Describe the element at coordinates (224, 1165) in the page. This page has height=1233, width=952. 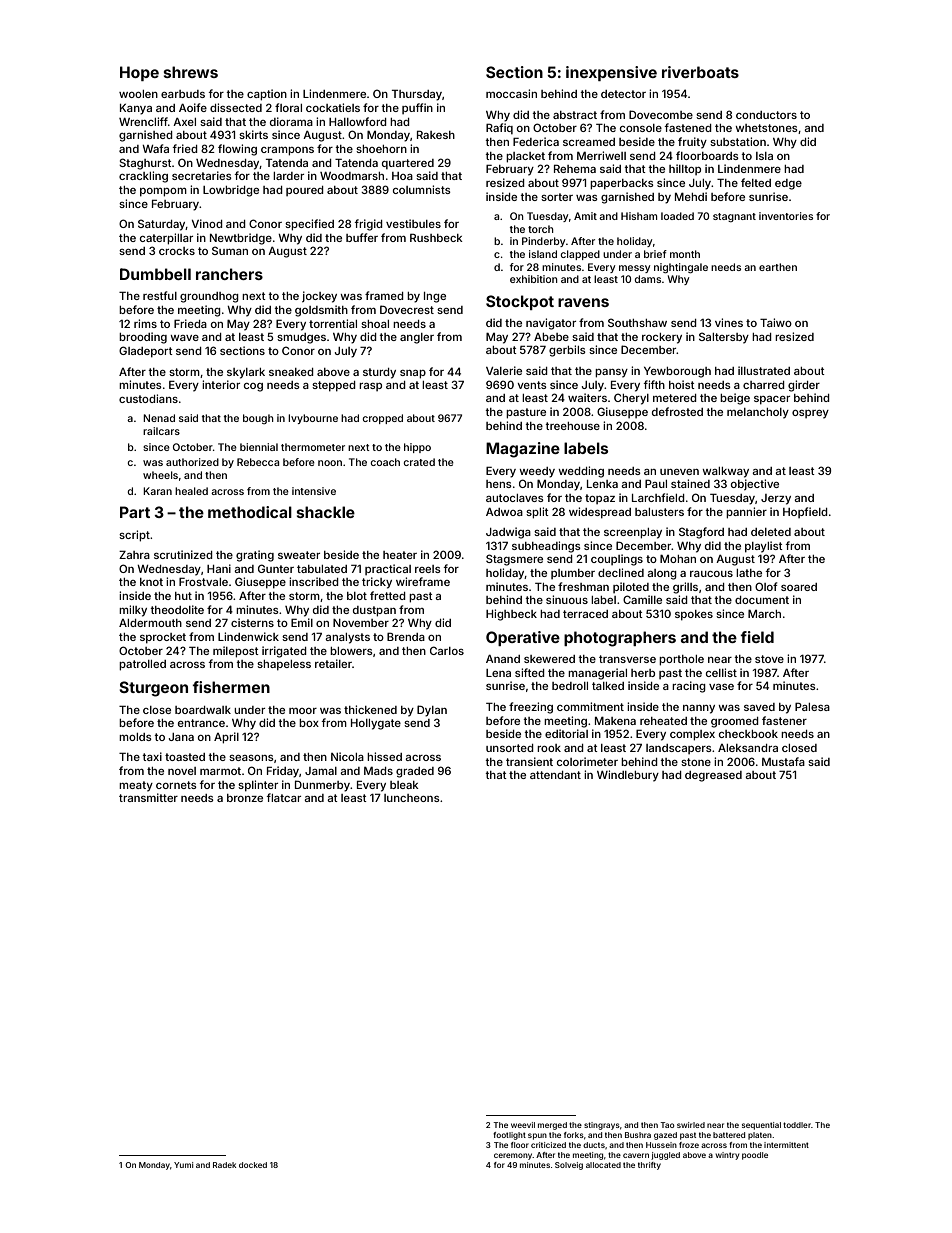
I see `Radek` at that location.
